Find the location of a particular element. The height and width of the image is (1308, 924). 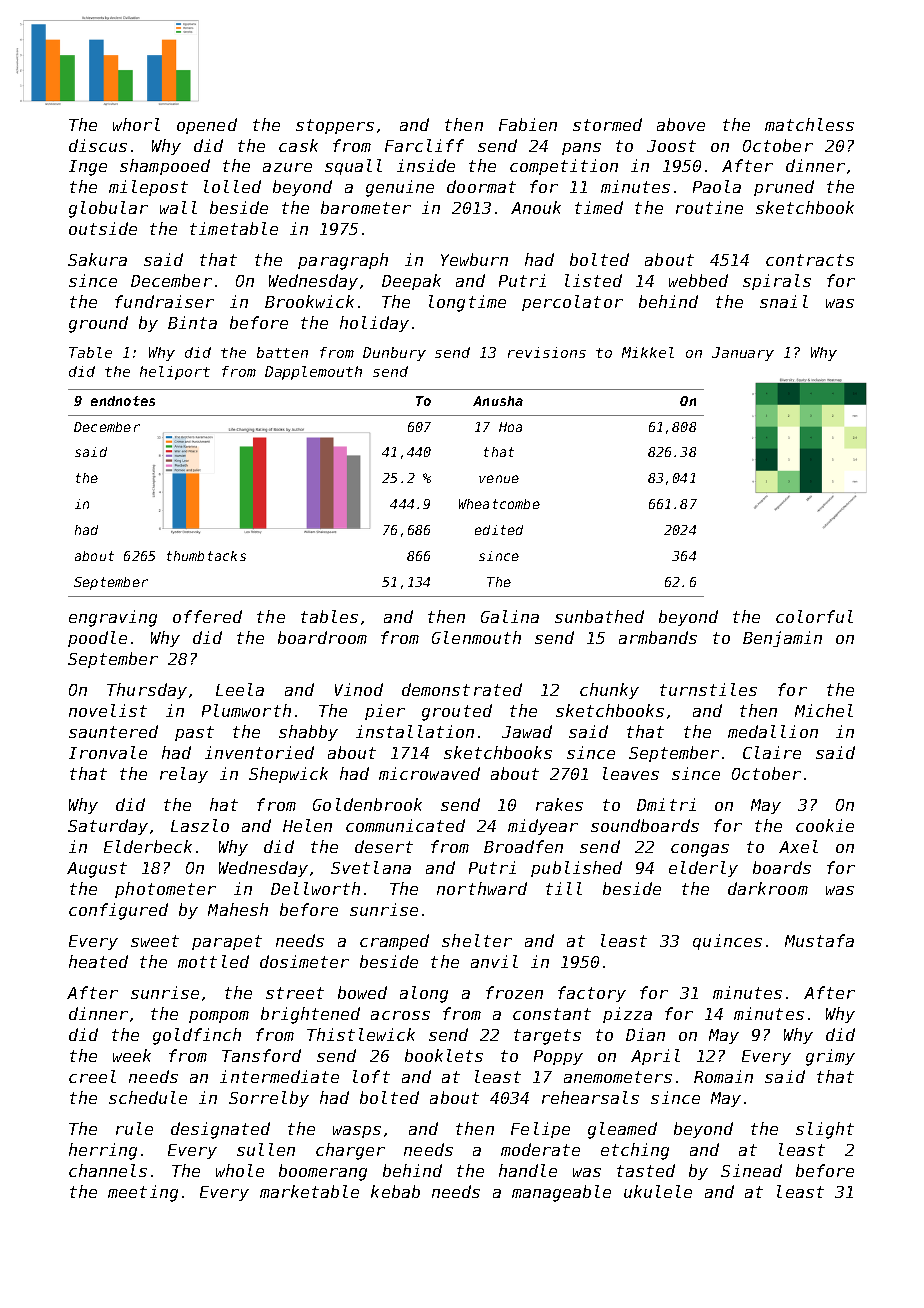

snail is located at coordinates (784, 301).
